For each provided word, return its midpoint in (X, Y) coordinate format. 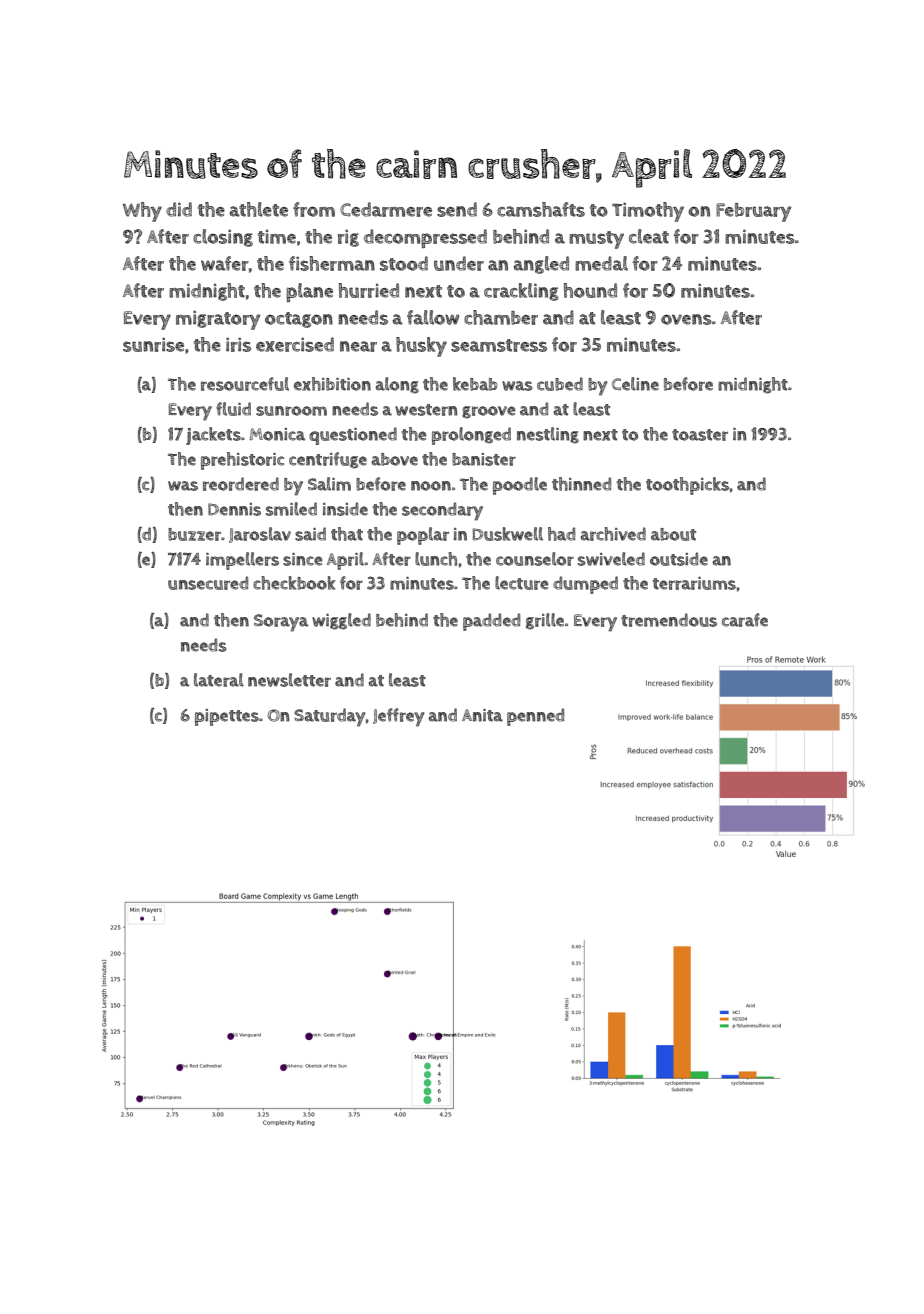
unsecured (208, 583)
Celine (635, 384)
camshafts (541, 209)
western (426, 410)
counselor (535, 559)
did (179, 209)
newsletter (289, 680)
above (394, 459)
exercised (295, 344)
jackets (213, 436)
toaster (700, 435)
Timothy (648, 212)
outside (679, 559)
